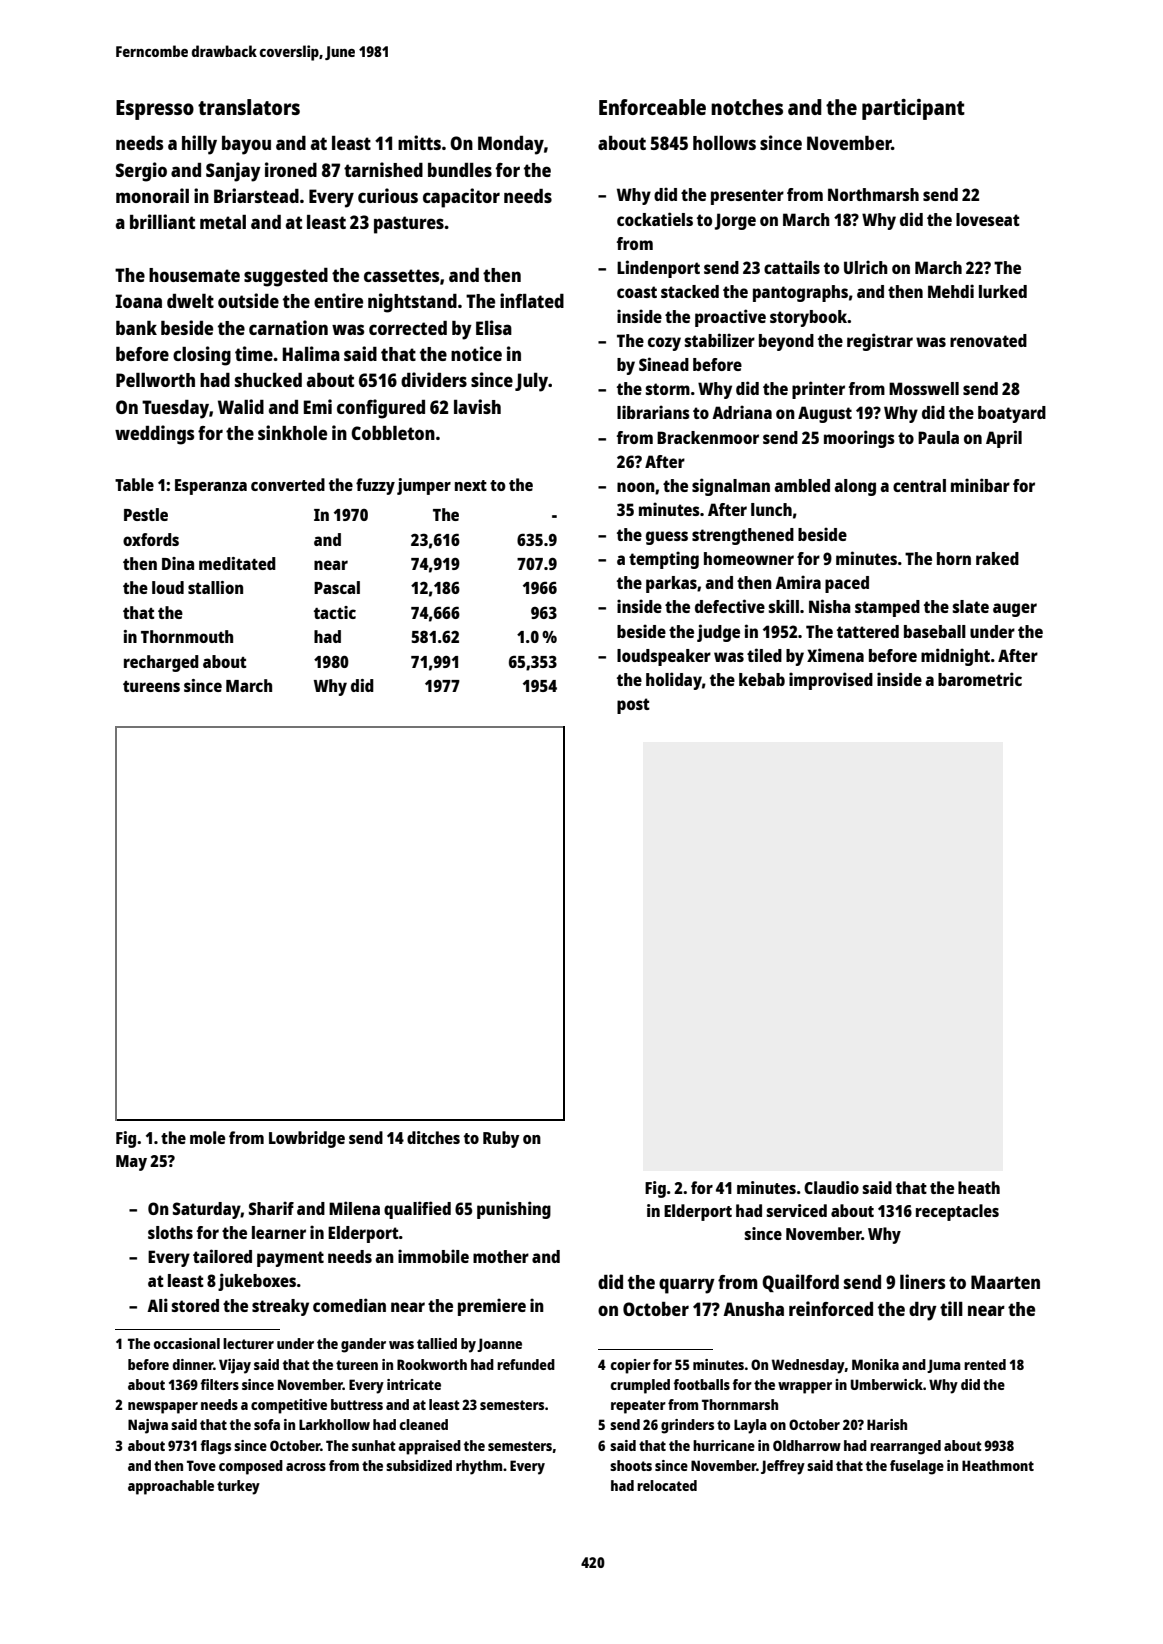  Describe the element at coordinates (424, 486) in the screenshot. I see `jumper` at that location.
